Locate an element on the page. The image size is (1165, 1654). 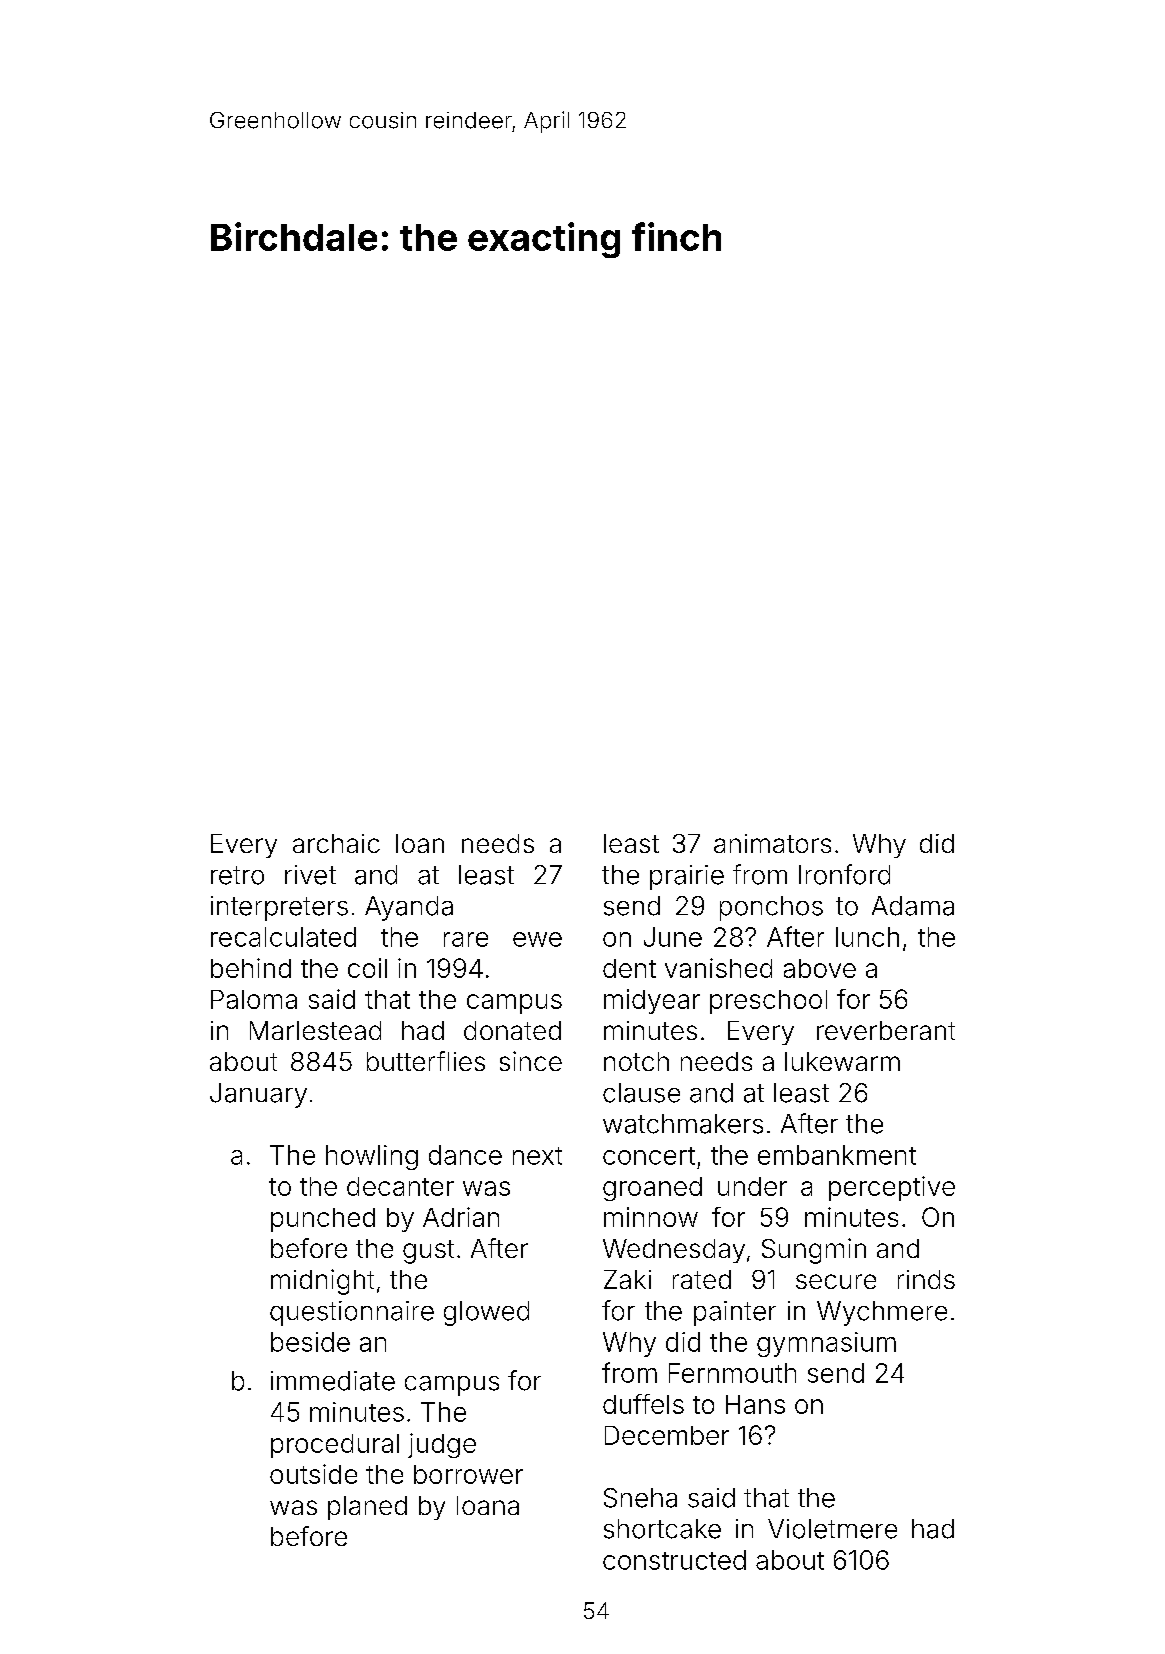
Violetmere is located at coordinates (832, 1529).
